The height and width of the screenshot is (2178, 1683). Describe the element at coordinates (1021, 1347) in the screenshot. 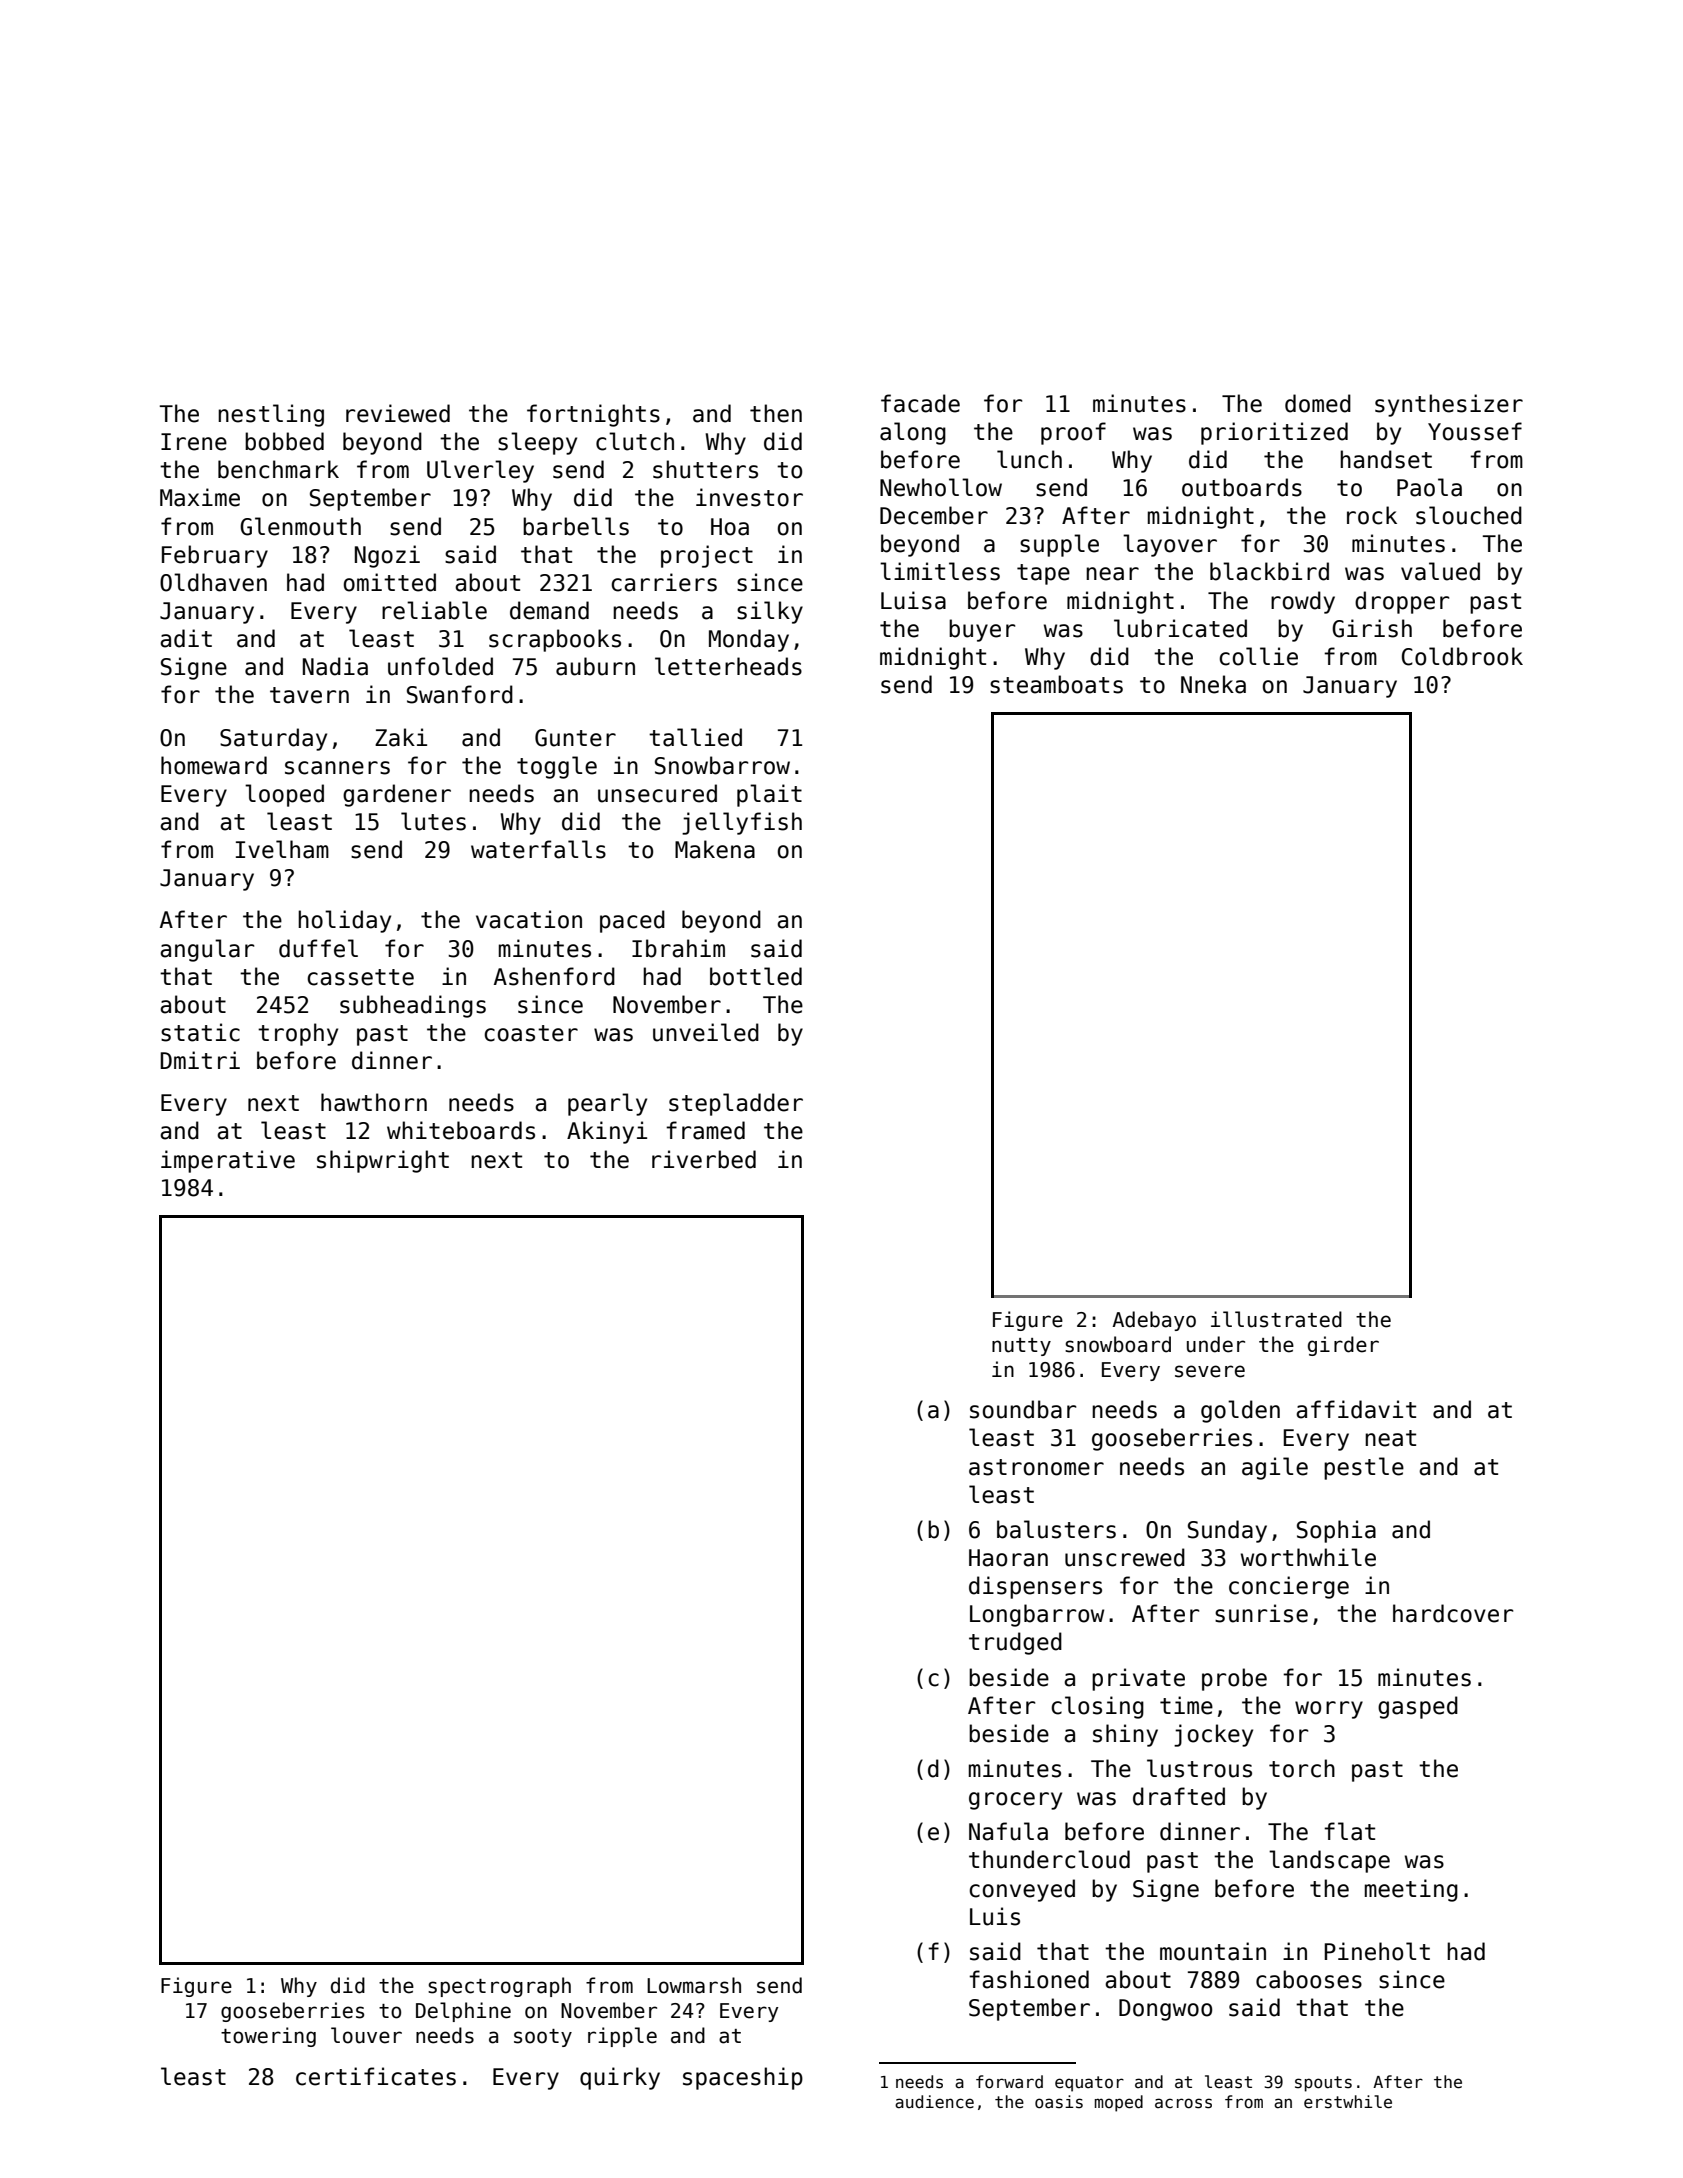

I see `nutty` at that location.
